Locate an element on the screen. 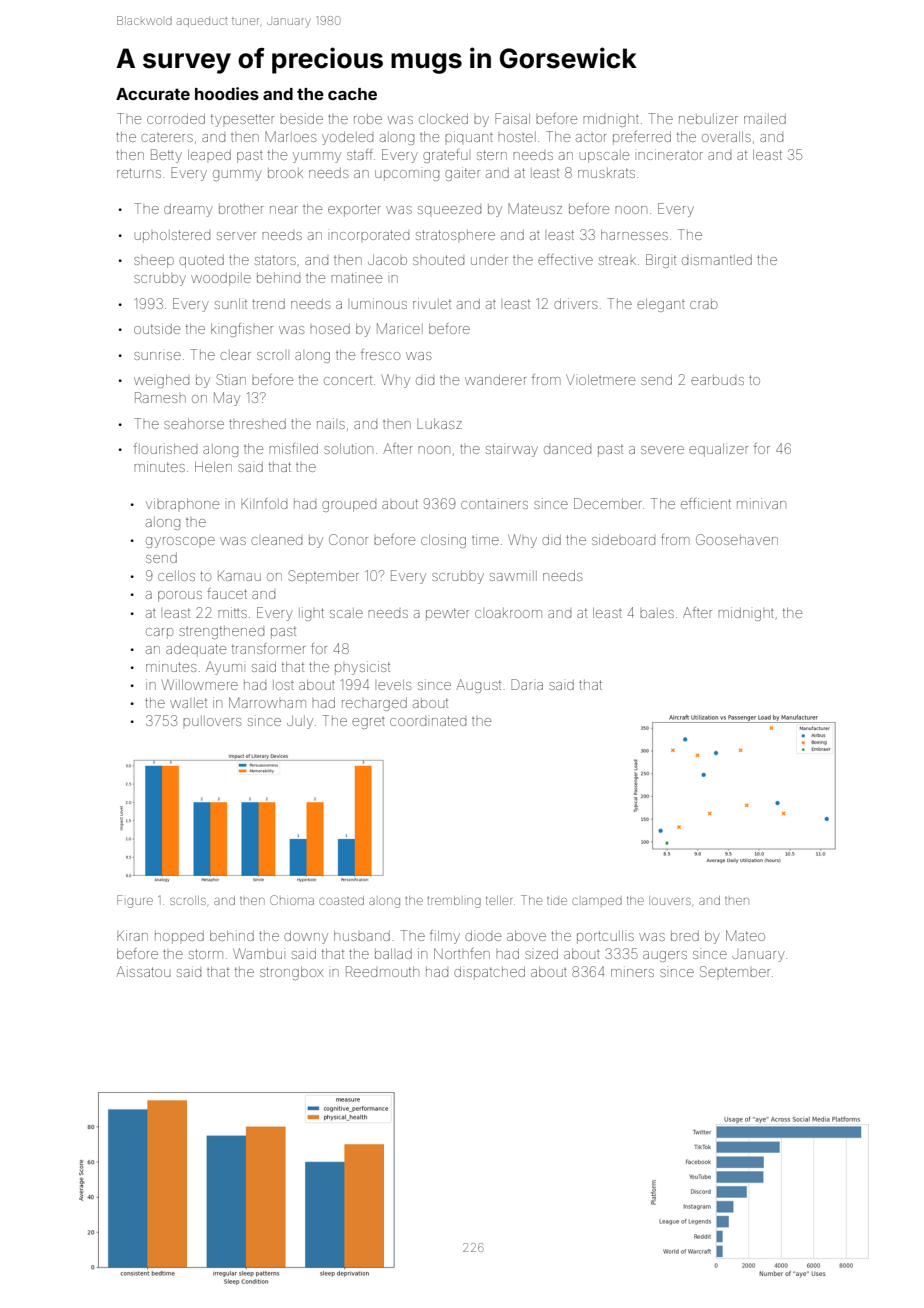  caterers is located at coordinates (167, 137).
